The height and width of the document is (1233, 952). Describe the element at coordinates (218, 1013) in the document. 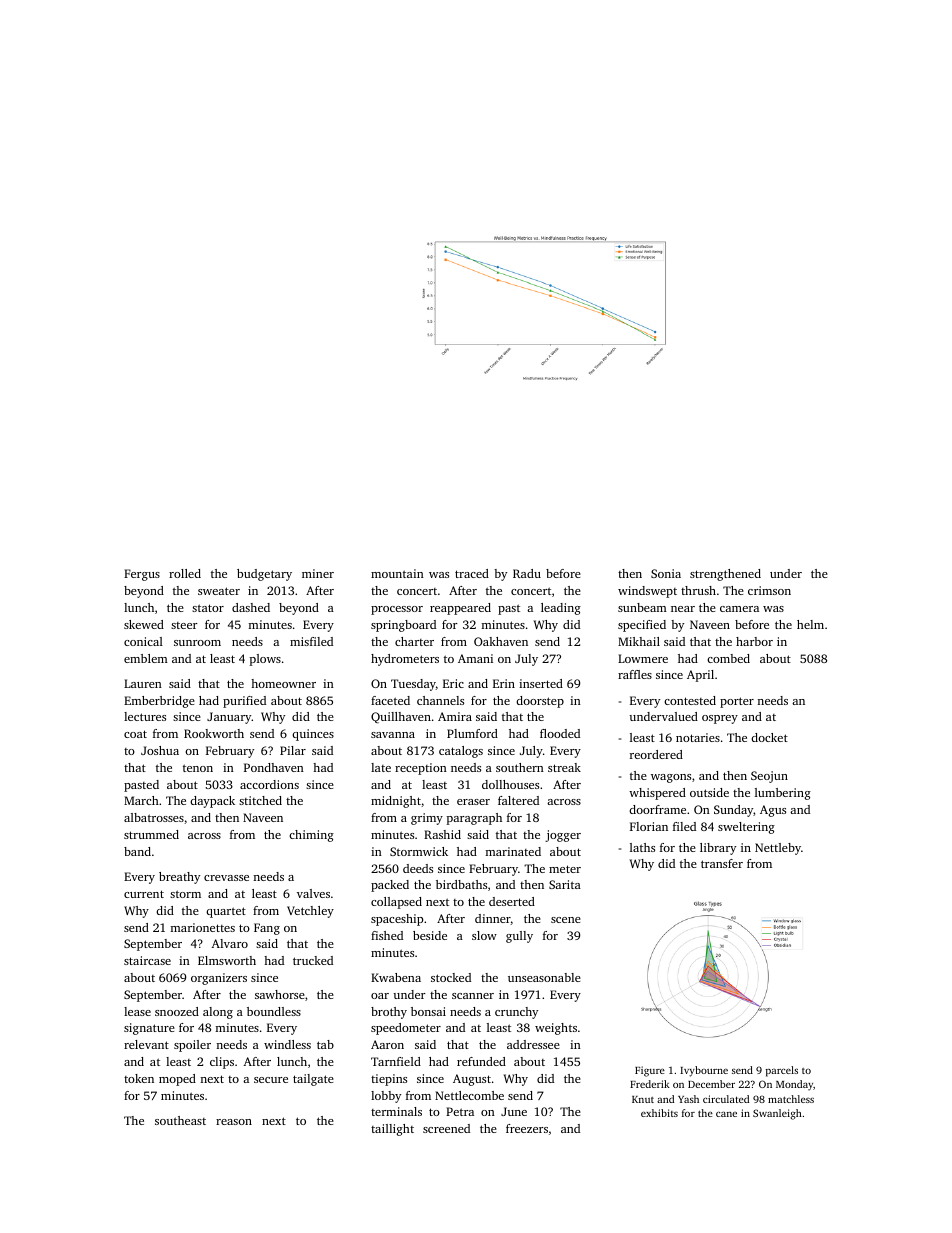

I see `along` at that location.
